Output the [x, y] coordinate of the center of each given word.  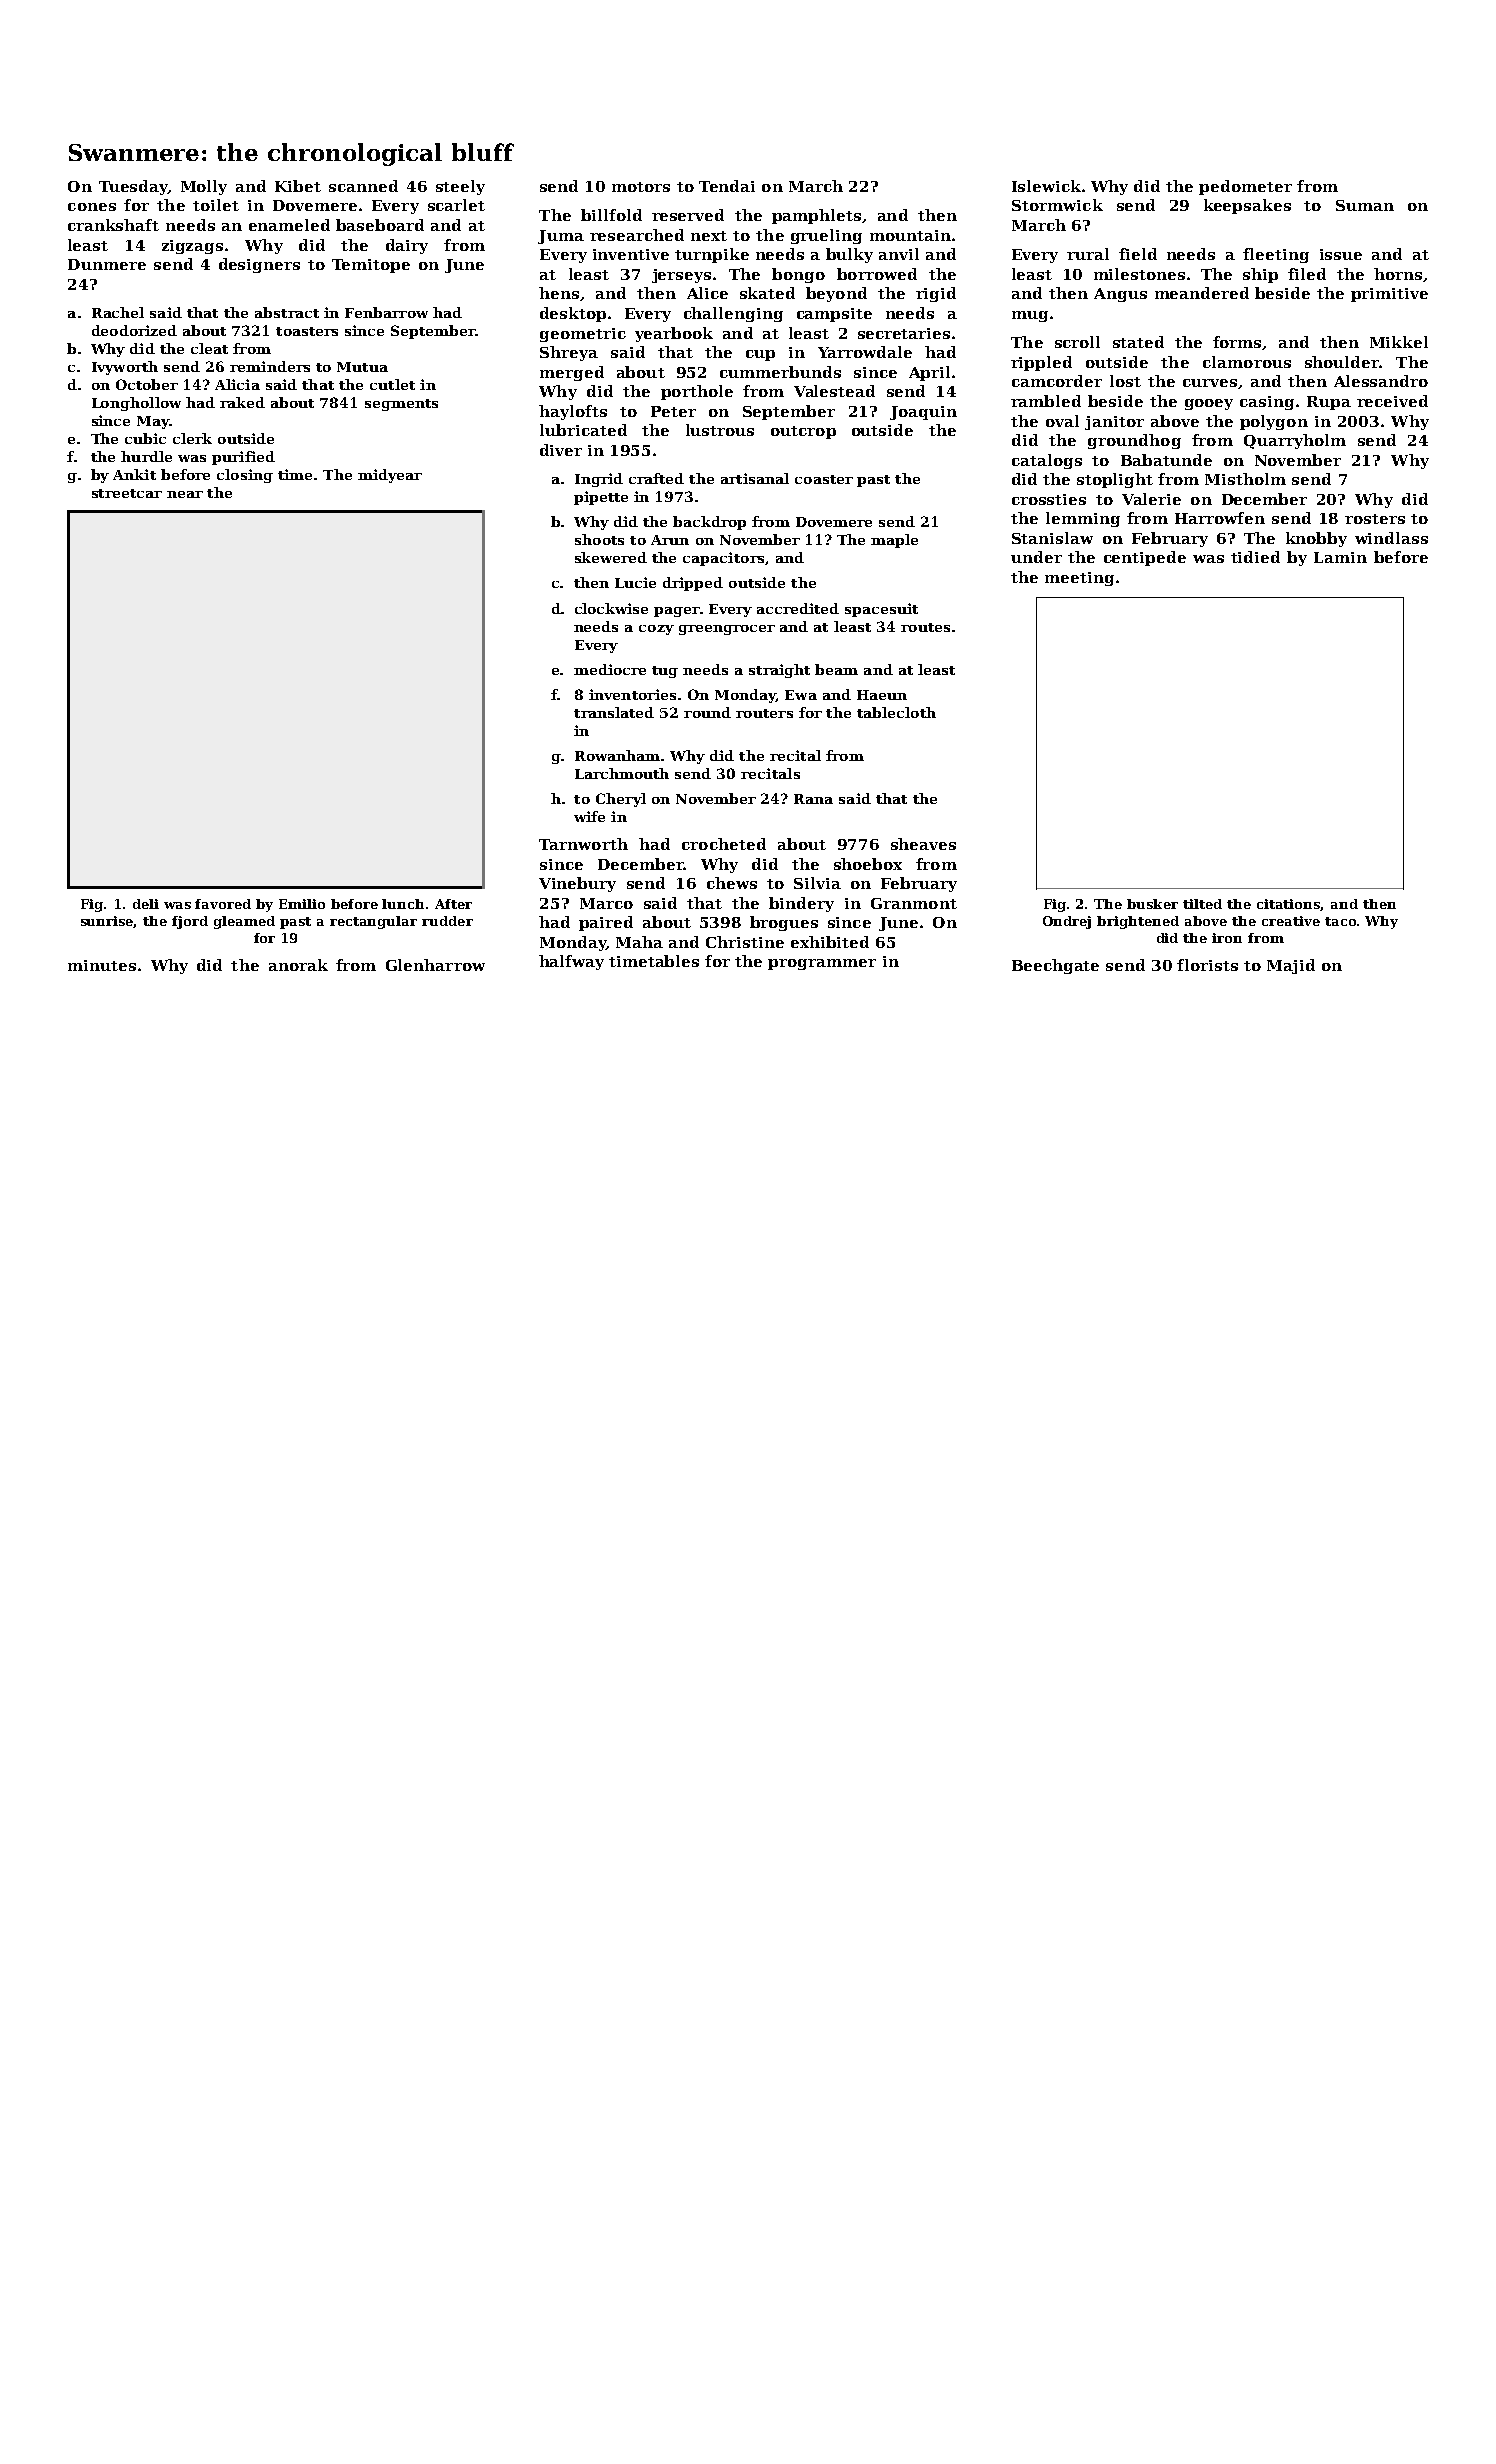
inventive [631, 254]
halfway [571, 962]
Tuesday [133, 187]
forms [1237, 342]
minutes [102, 965]
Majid [1291, 966]
